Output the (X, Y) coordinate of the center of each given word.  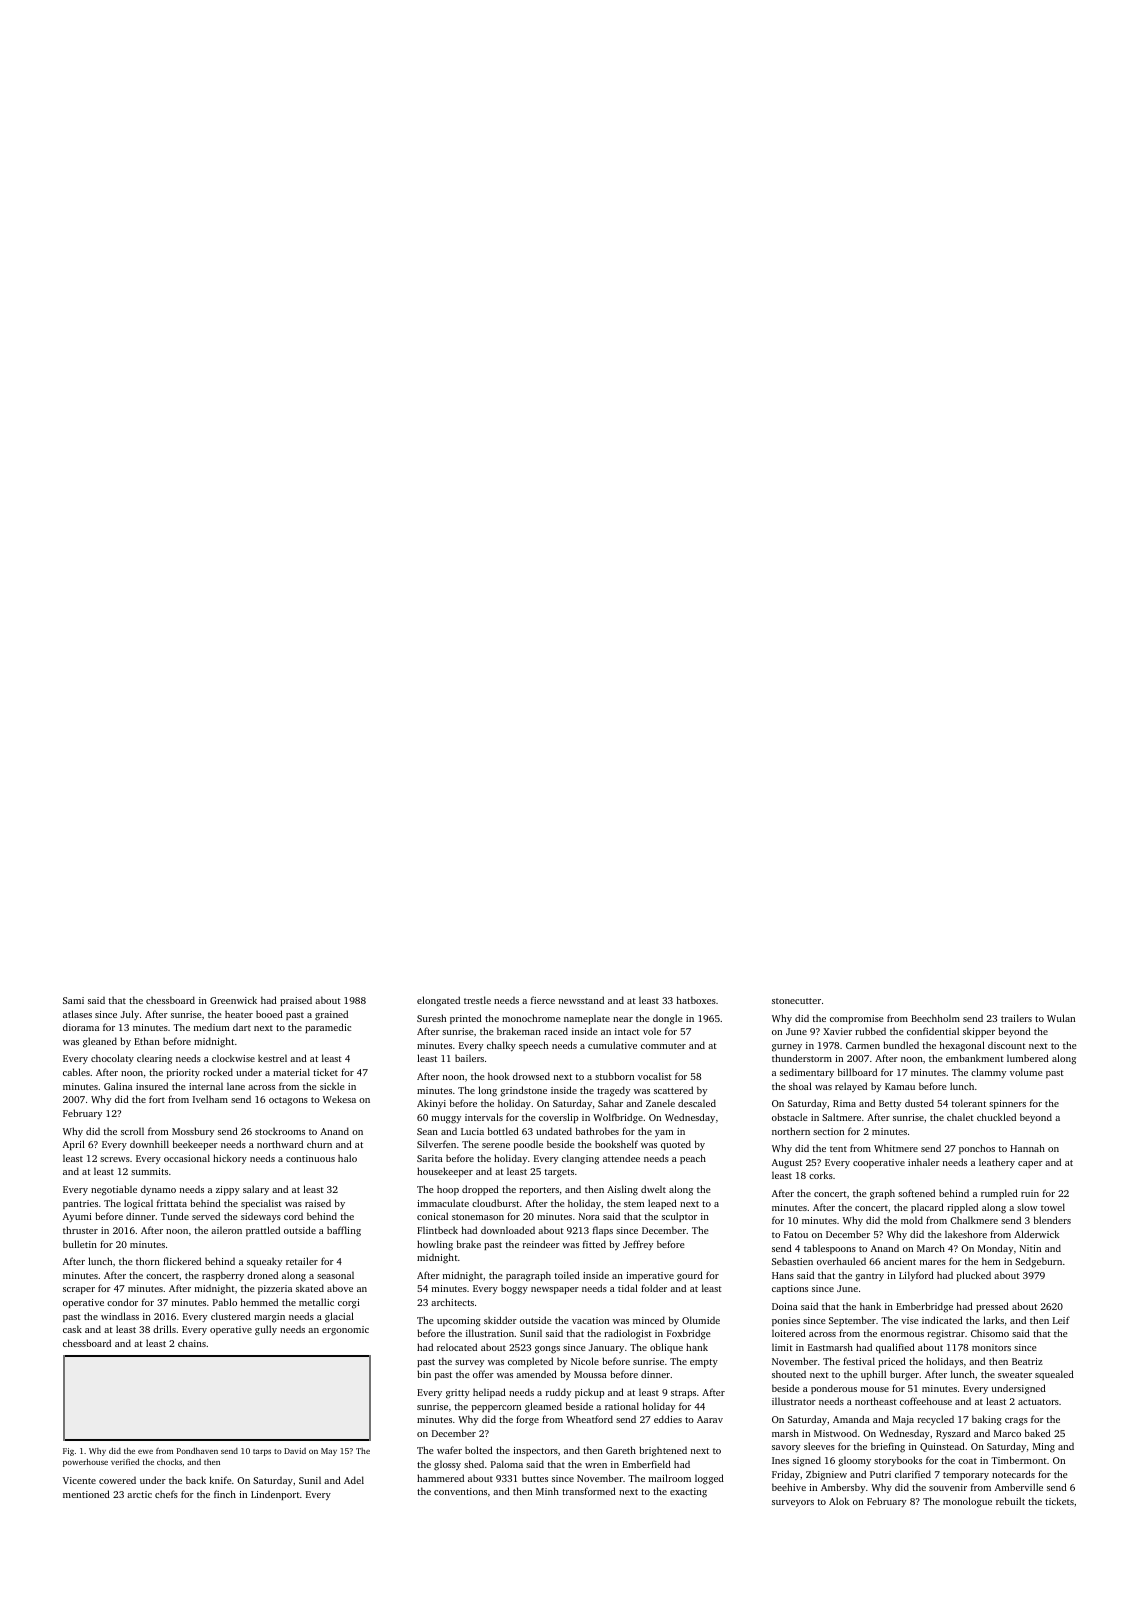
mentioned (86, 1494)
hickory (230, 1159)
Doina (785, 1306)
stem (634, 1204)
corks (821, 1175)
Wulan (1061, 1018)
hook (498, 1076)
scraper (79, 1290)
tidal (628, 1288)
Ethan (147, 1041)
